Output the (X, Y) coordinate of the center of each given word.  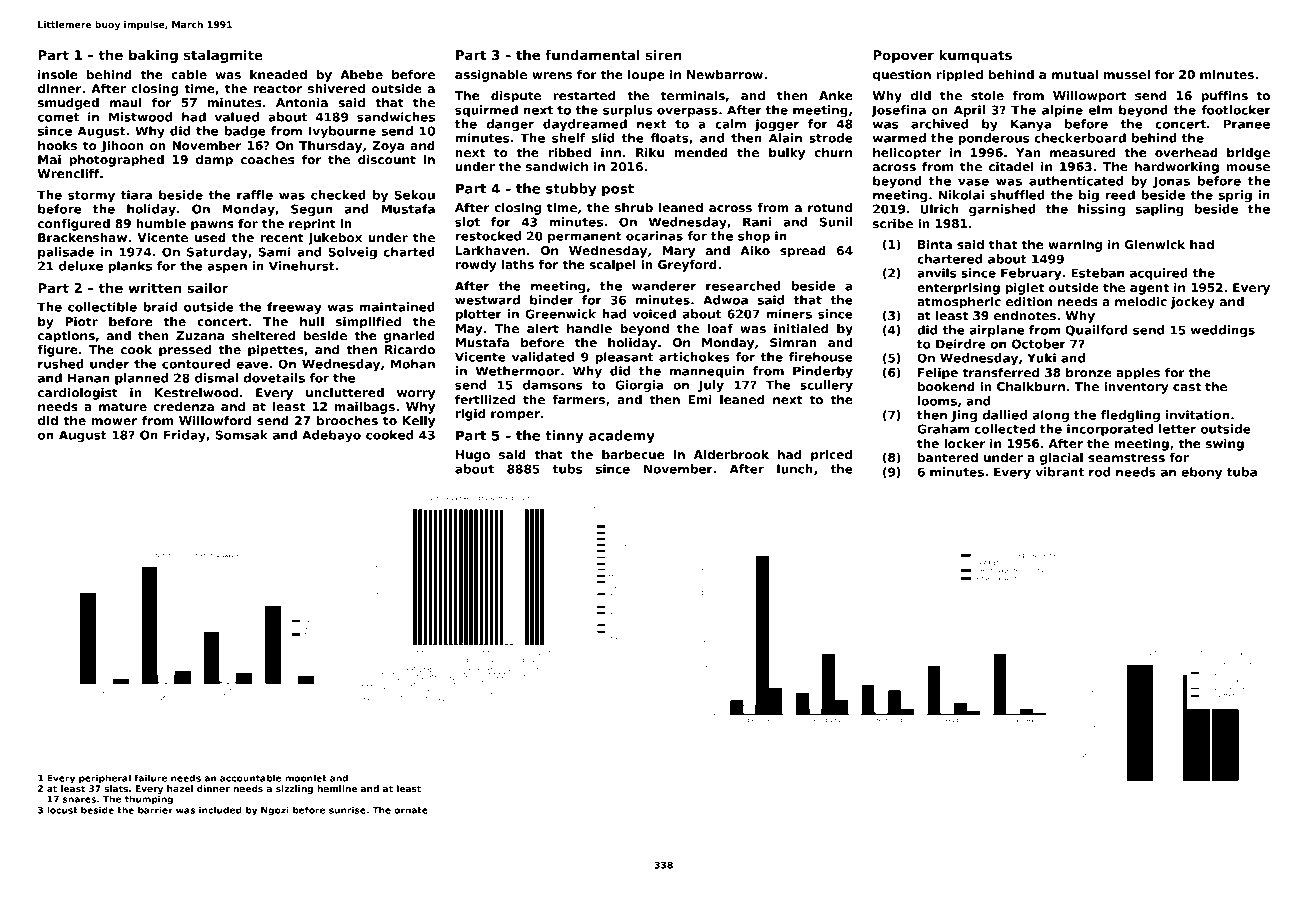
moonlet (306, 778)
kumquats (975, 56)
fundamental (592, 55)
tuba (1242, 472)
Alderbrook (731, 454)
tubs (568, 469)
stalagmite (223, 56)
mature (123, 406)
